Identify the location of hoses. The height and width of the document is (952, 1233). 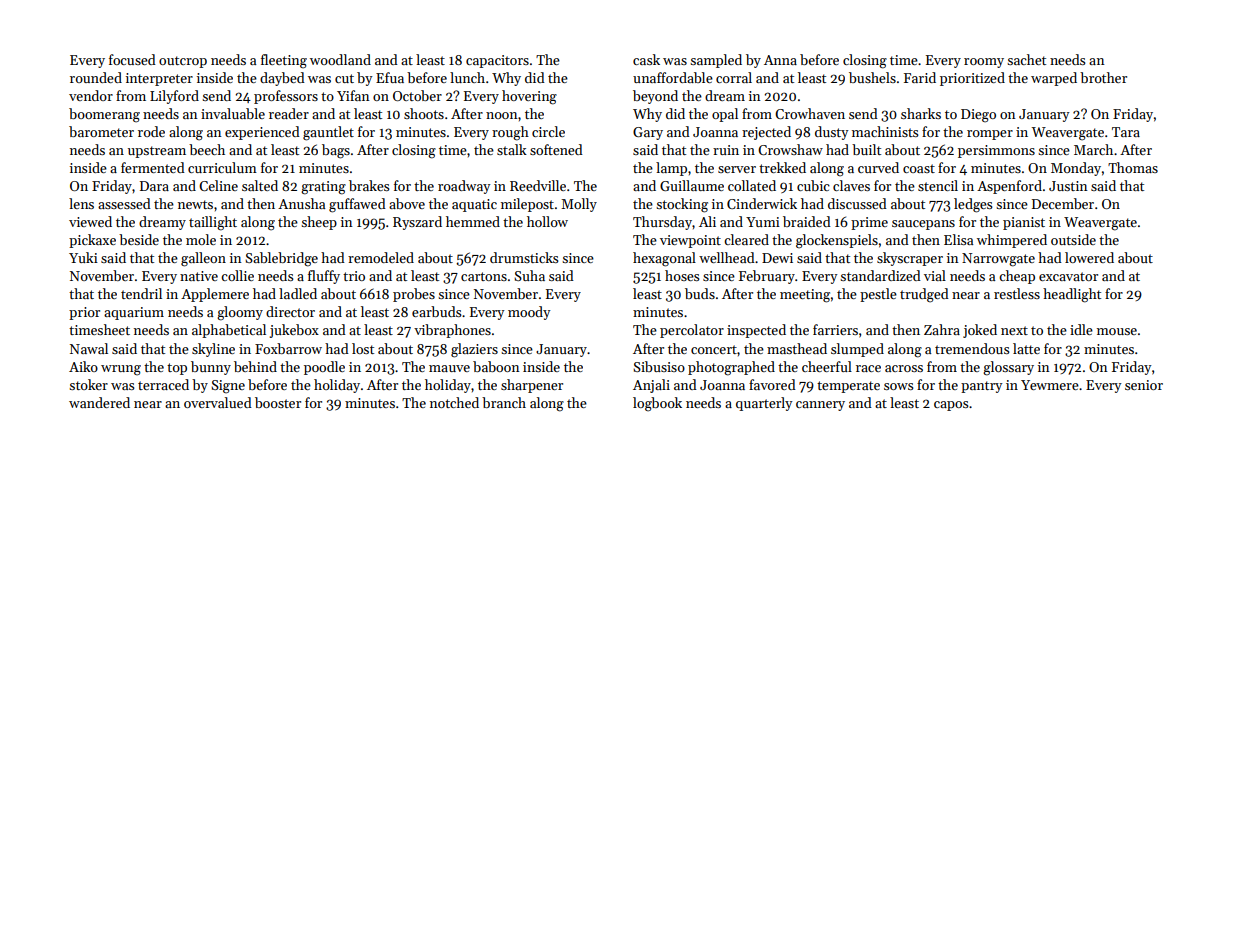
(682, 275).
